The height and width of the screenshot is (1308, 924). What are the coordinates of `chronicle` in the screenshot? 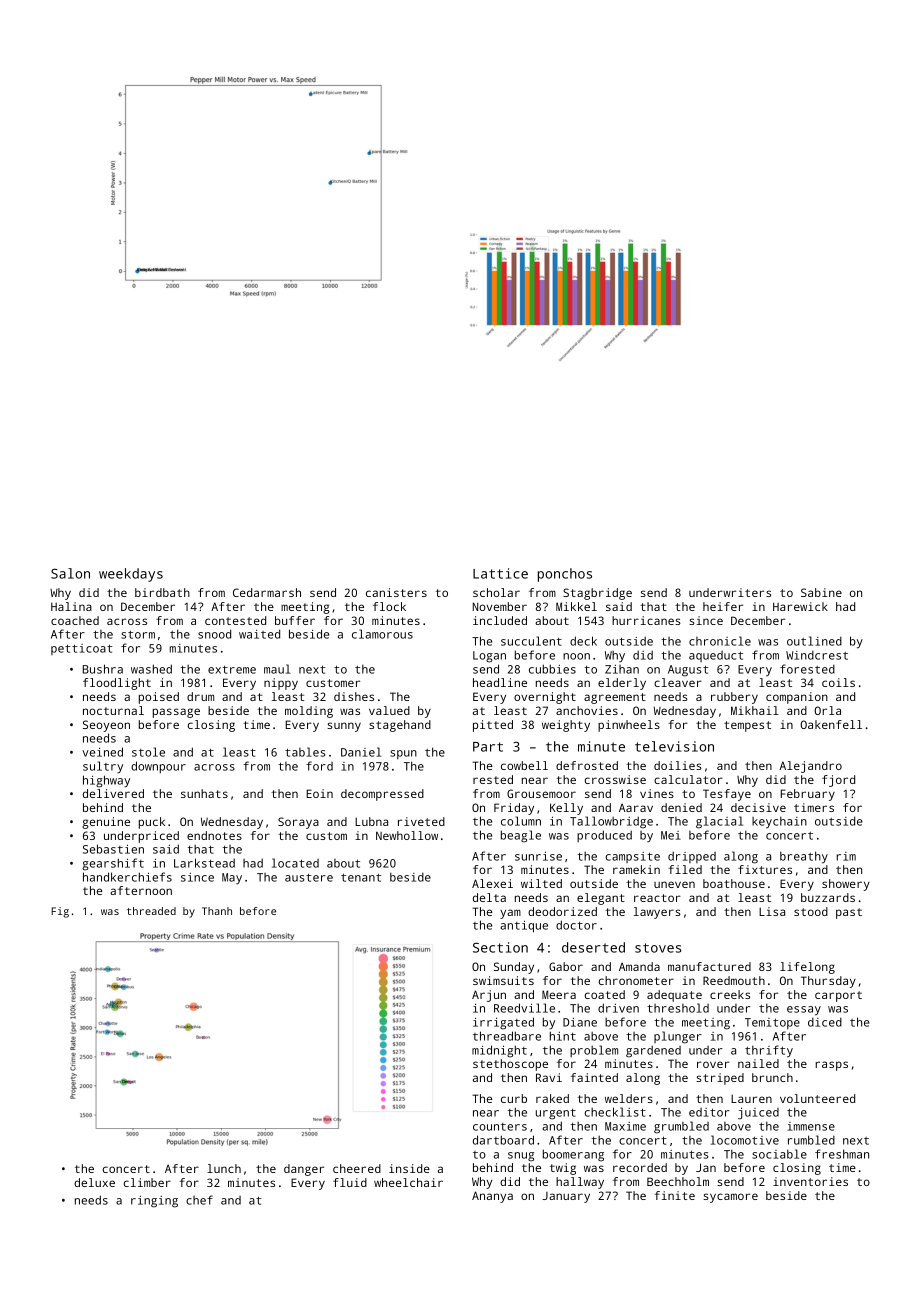 It's located at (720, 641).
